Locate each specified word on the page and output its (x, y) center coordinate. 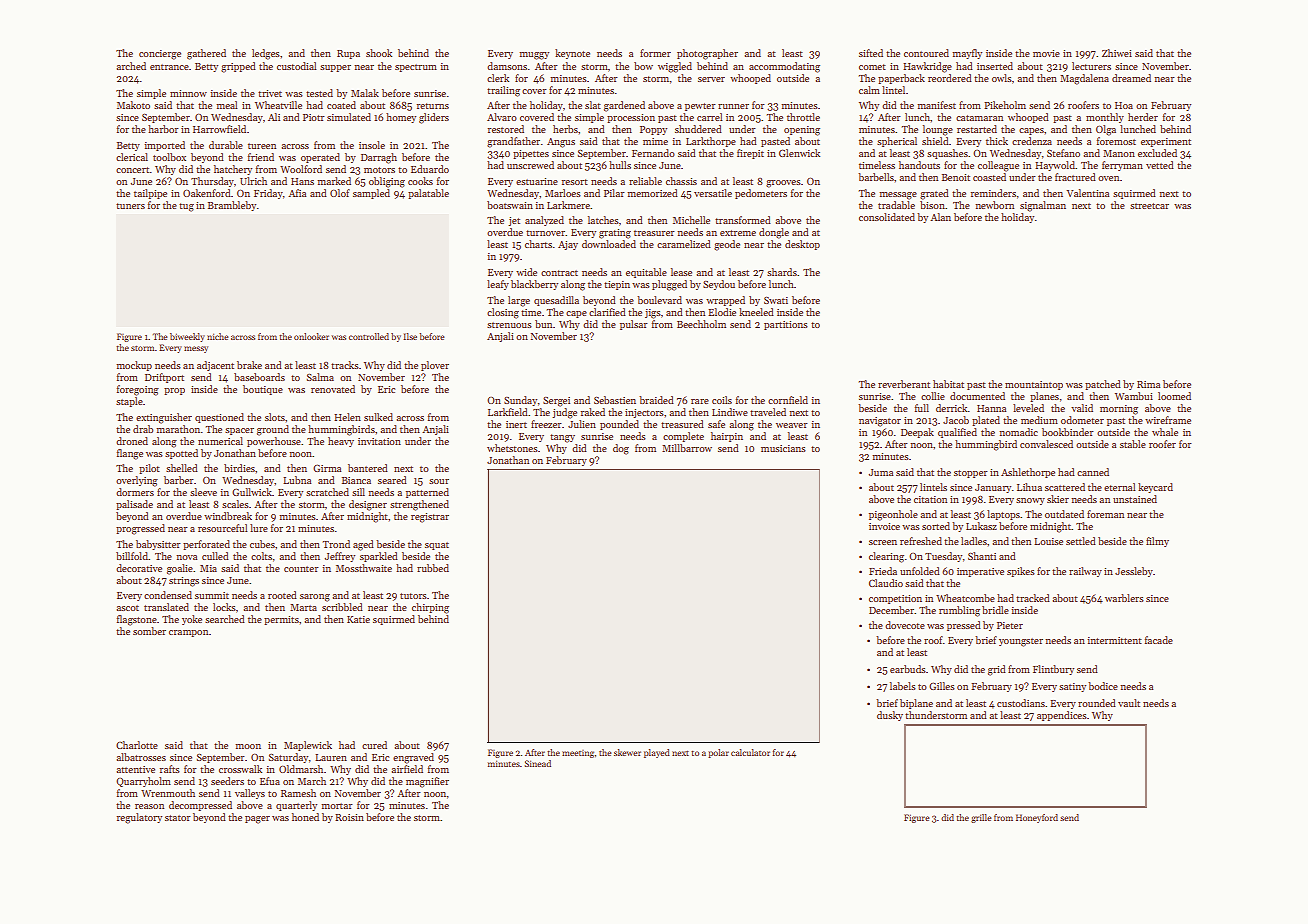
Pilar (614, 193)
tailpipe (150, 194)
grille (981, 818)
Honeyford (1037, 818)
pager (257, 820)
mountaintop (1034, 385)
